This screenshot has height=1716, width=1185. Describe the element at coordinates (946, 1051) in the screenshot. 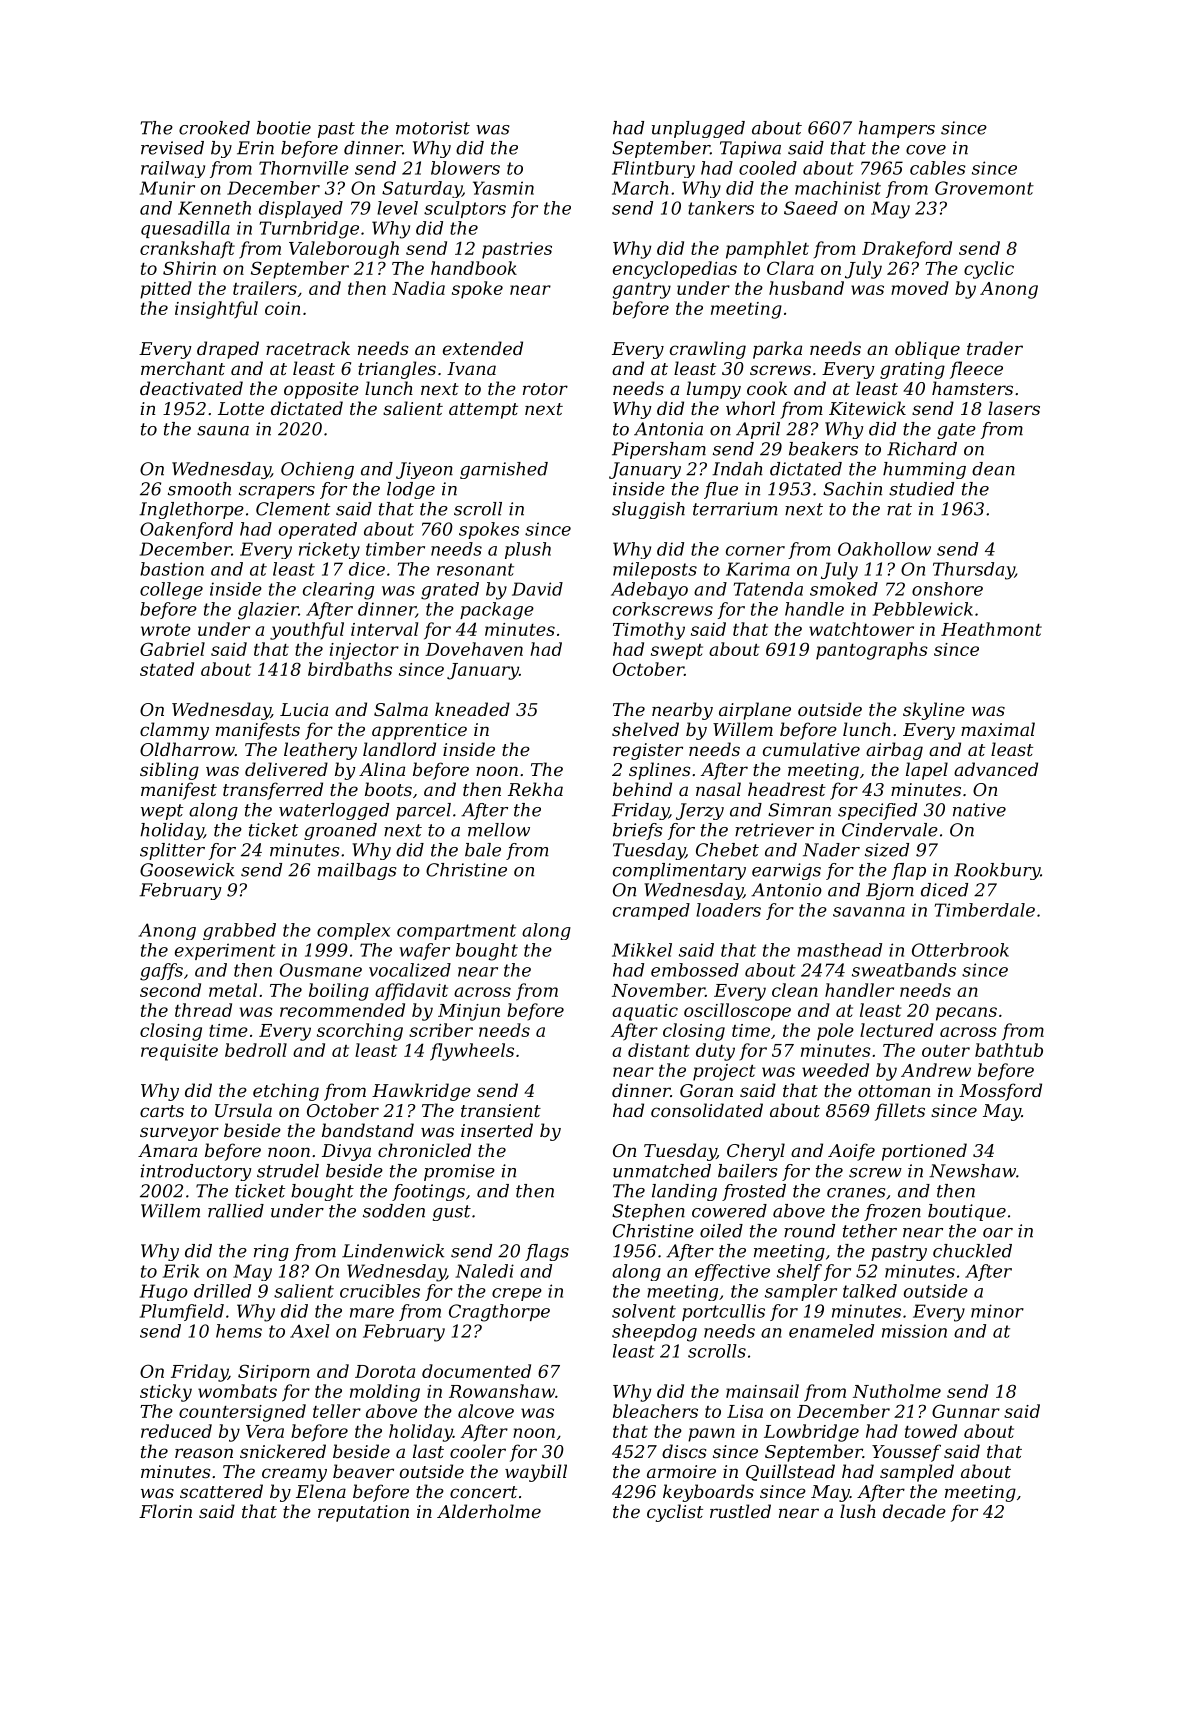

I see `outer` at that location.
